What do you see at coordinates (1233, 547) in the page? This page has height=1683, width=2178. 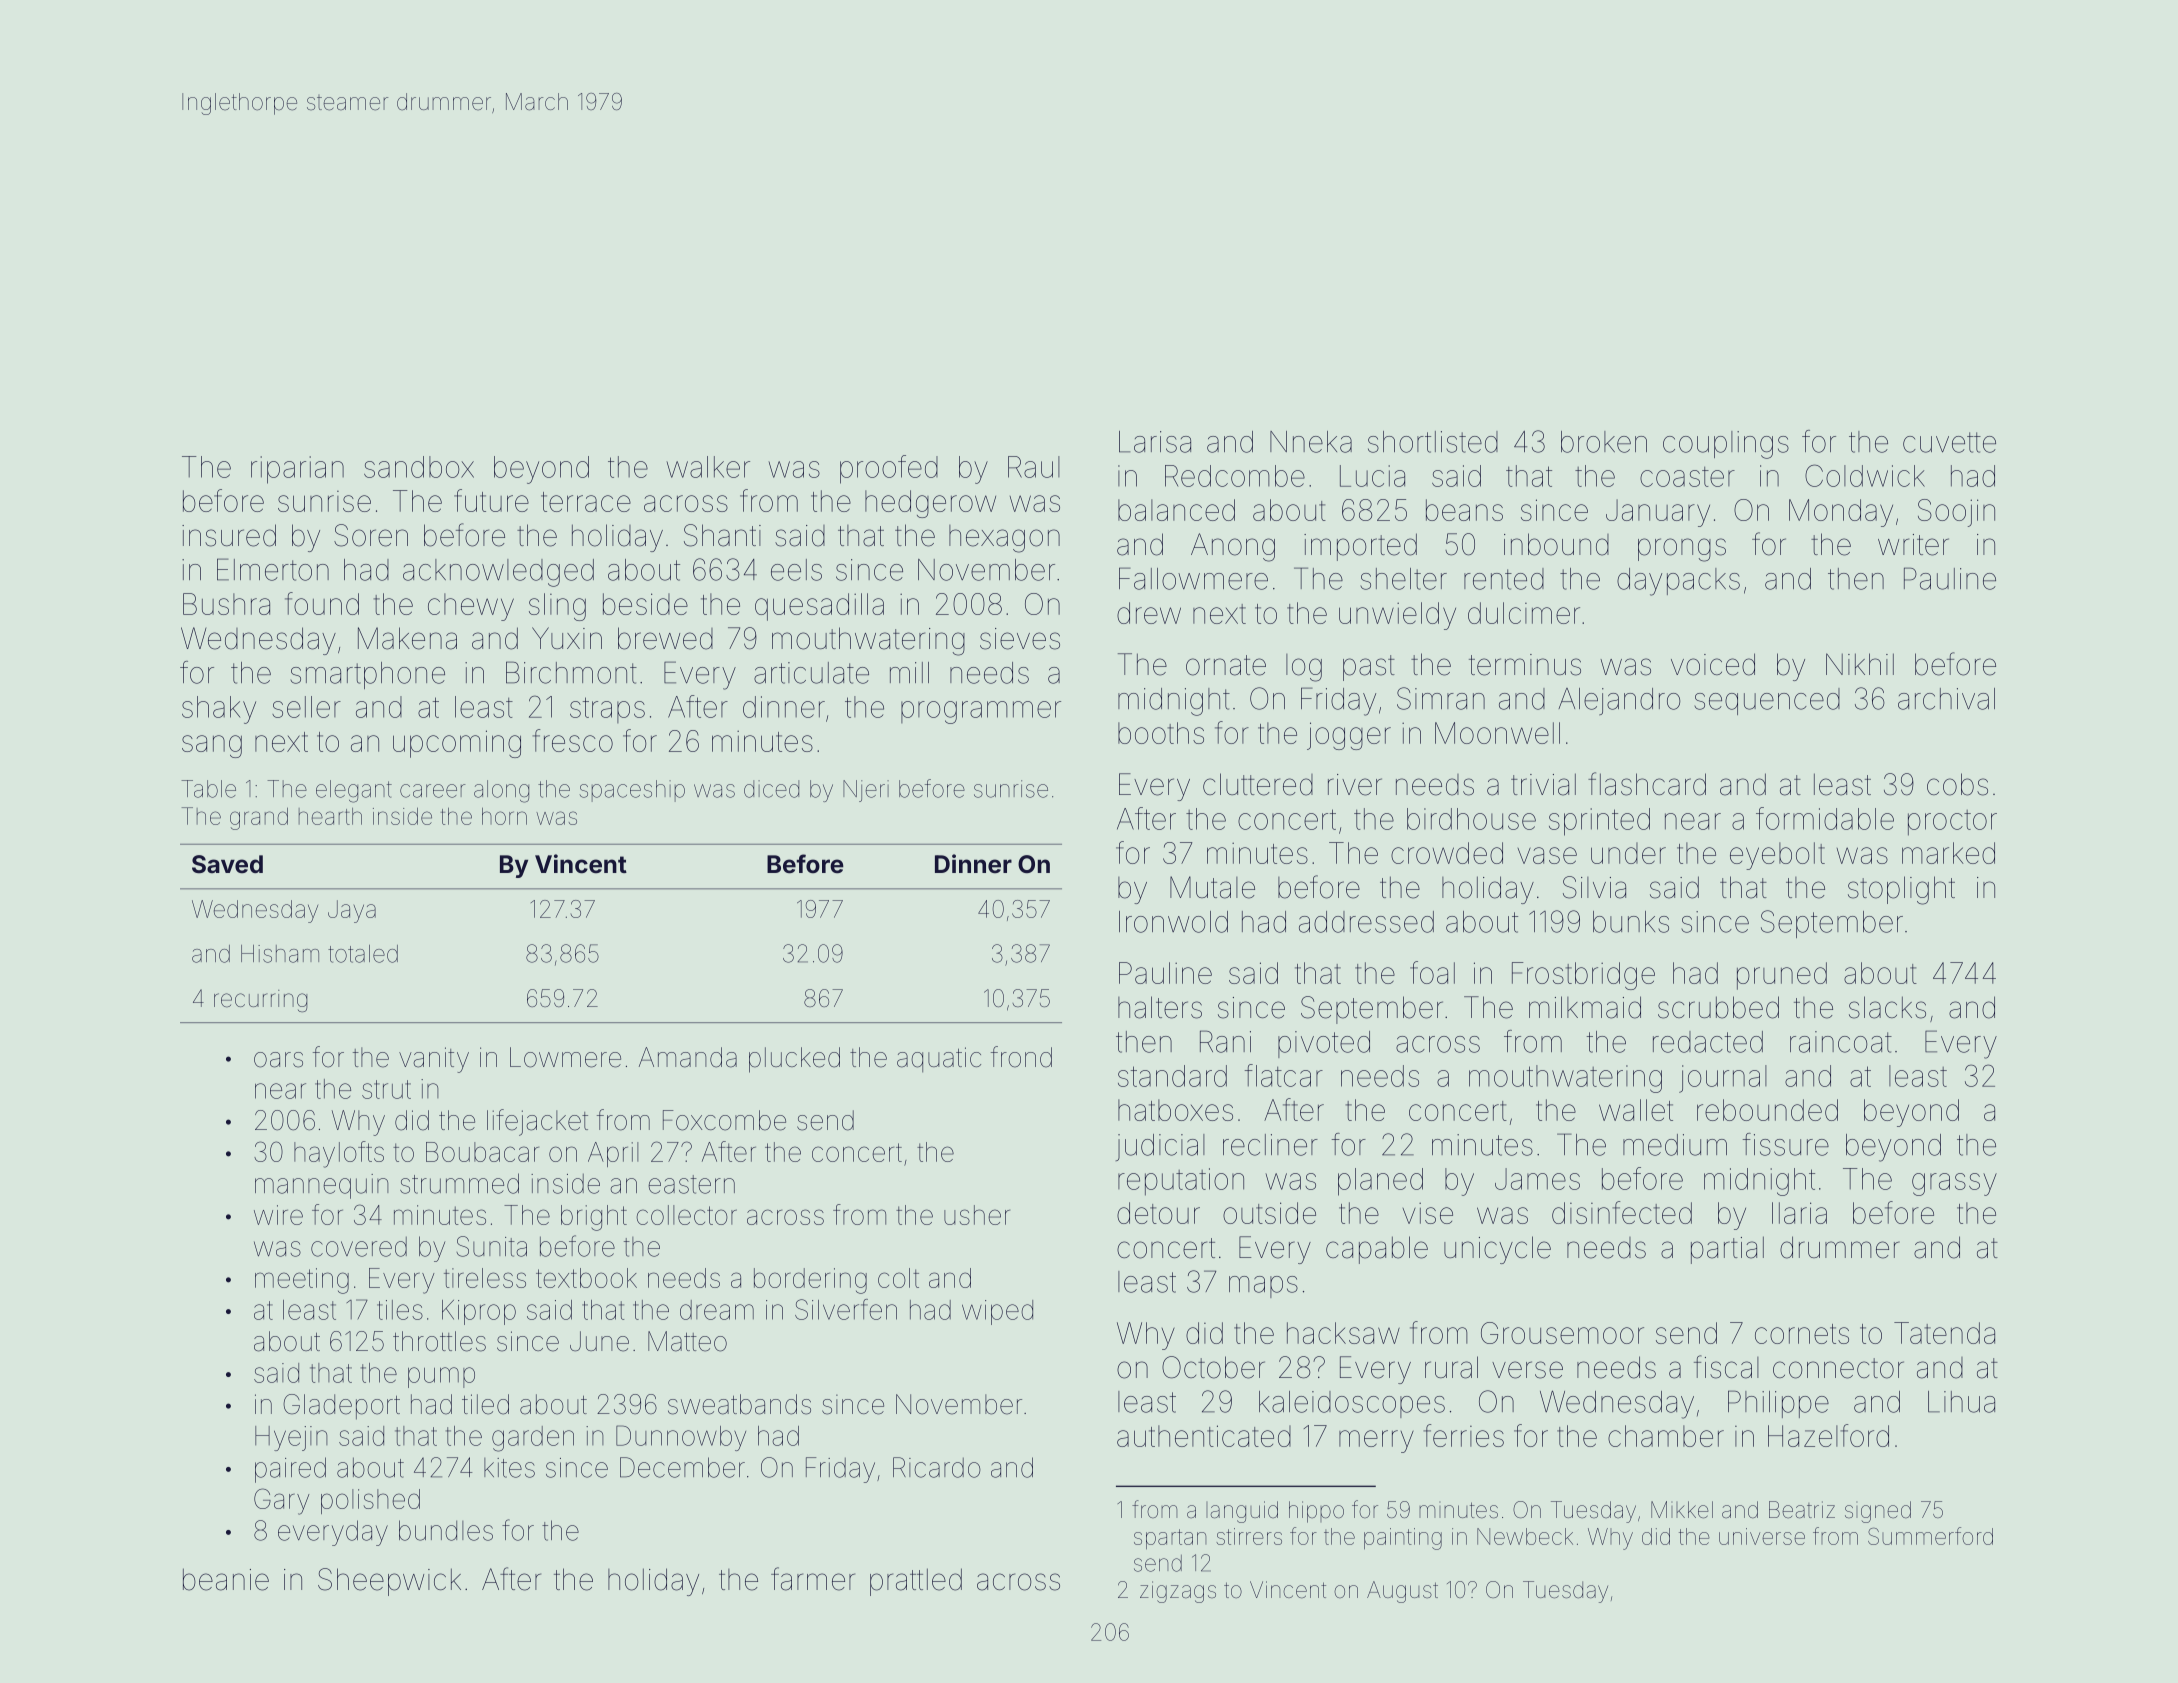 I see `Anong` at bounding box center [1233, 547].
